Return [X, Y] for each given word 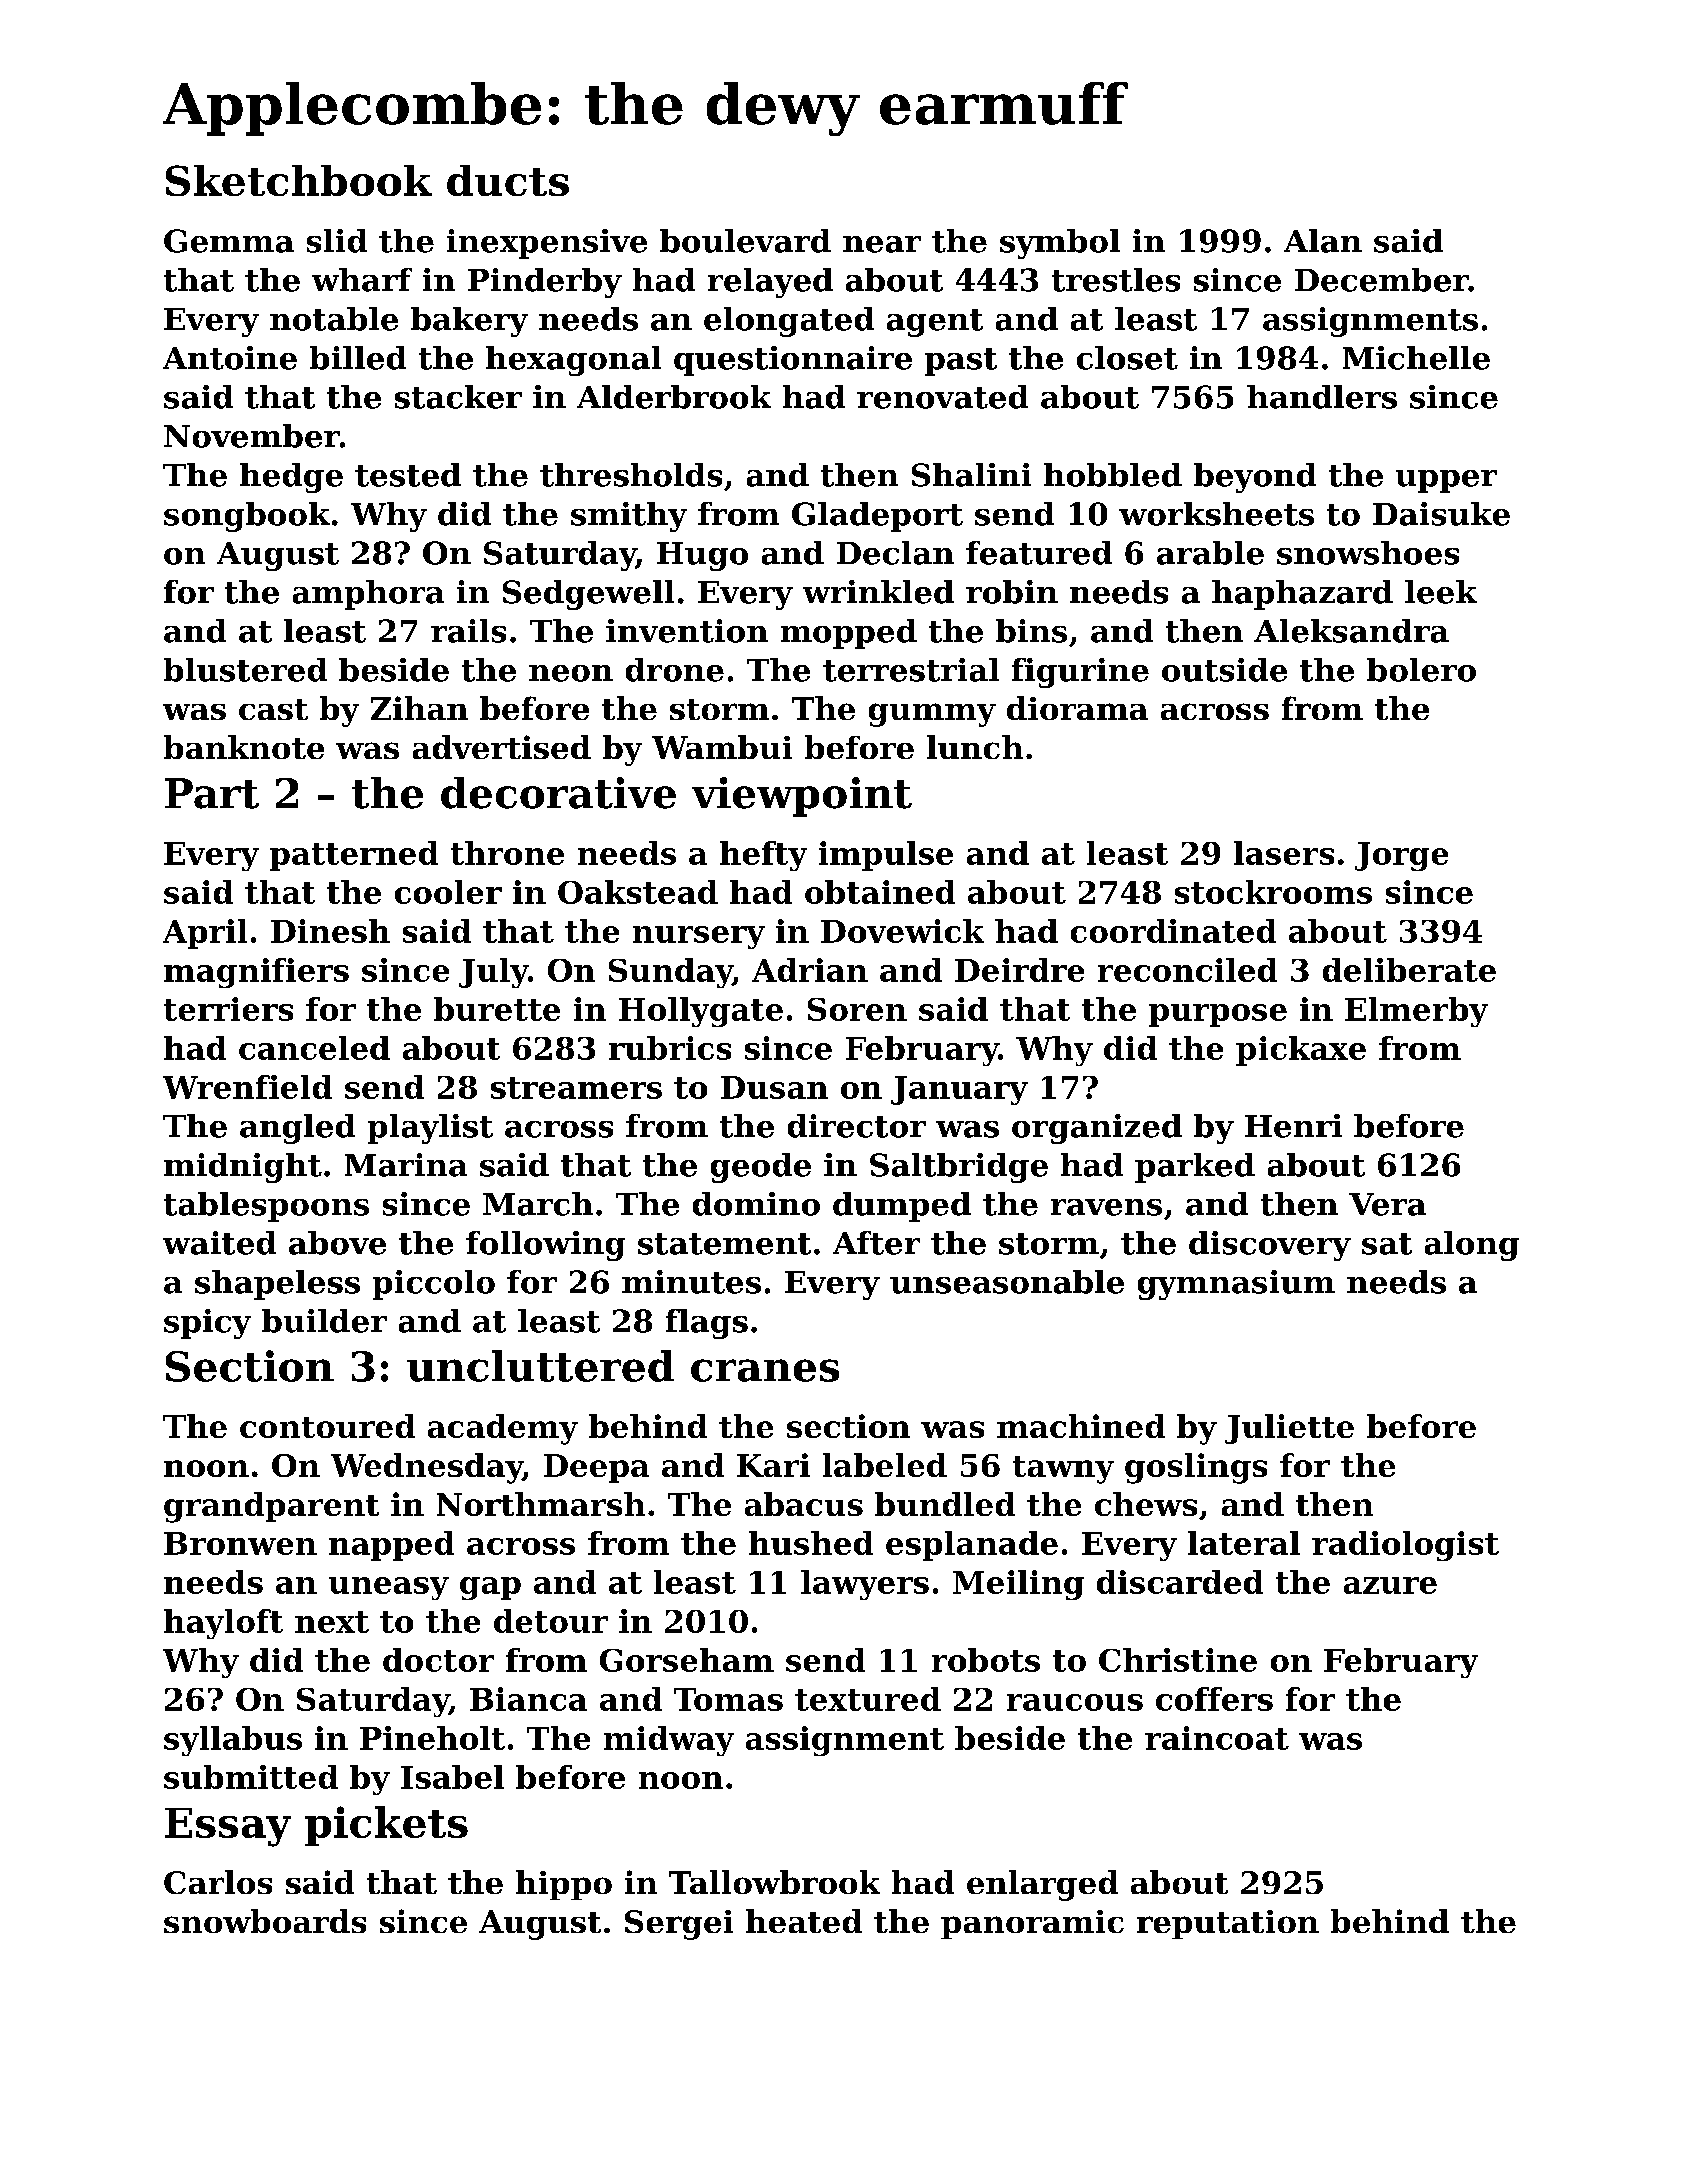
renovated [942, 397]
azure [1390, 1585]
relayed [770, 283]
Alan [1323, 241]
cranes [765, 1370]
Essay [228, 1827]
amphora [368, 595]
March [538, 1204]
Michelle [1416, 358]
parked [1195, 1168]
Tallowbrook [774, 1882]
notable [334, 319]
